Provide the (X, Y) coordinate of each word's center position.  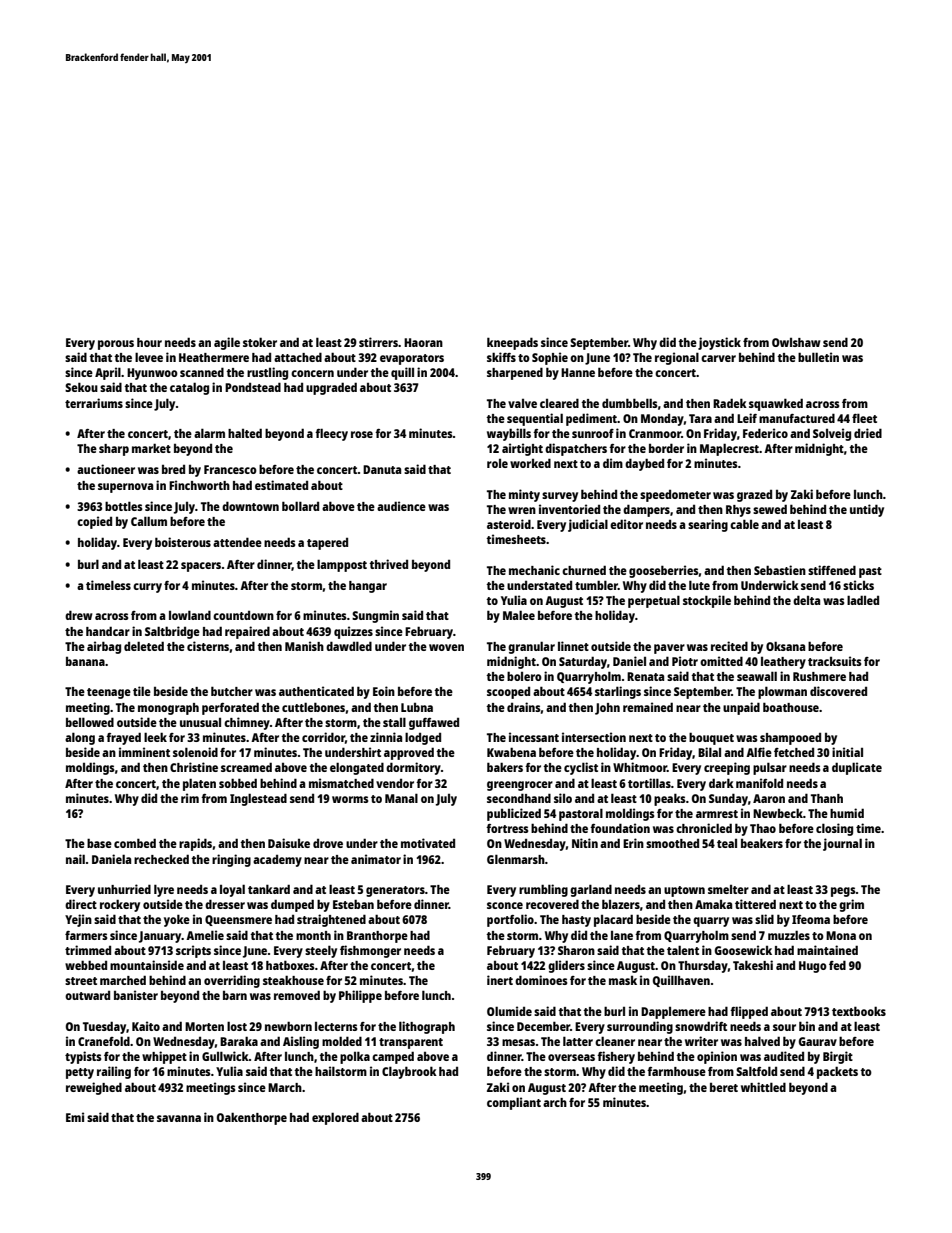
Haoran (423, 342)
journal (842, 844)
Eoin (384, 691)
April (108, 373)
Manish (304, 646)
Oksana (785, 646)
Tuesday (104, 1027)
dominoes (541, 980)
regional (677, 358)
